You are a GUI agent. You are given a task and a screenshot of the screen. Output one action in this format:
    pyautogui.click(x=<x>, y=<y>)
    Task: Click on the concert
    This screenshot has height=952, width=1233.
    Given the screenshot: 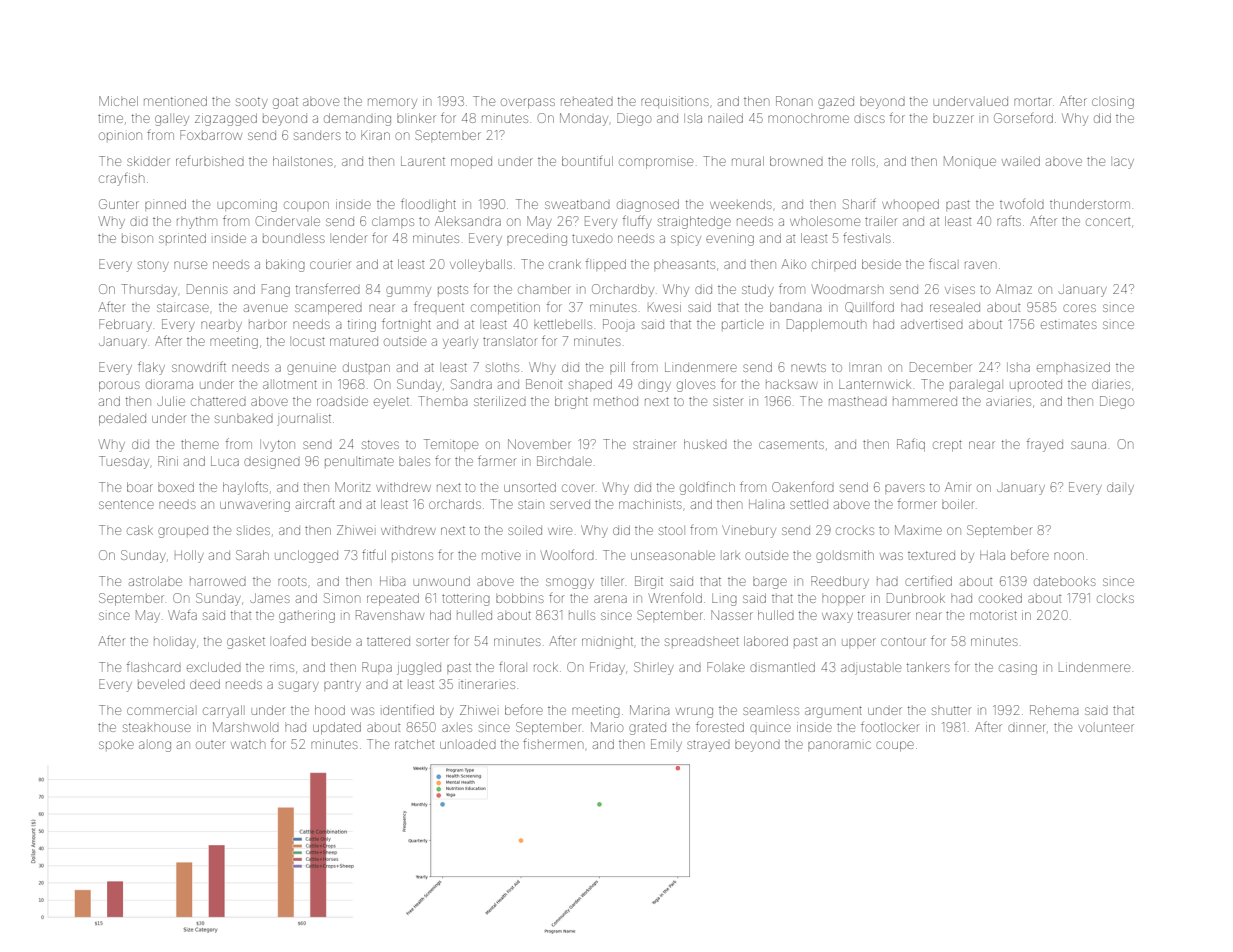 What is the action you would take?
    pyautogui.click(x=1108, y=222)
